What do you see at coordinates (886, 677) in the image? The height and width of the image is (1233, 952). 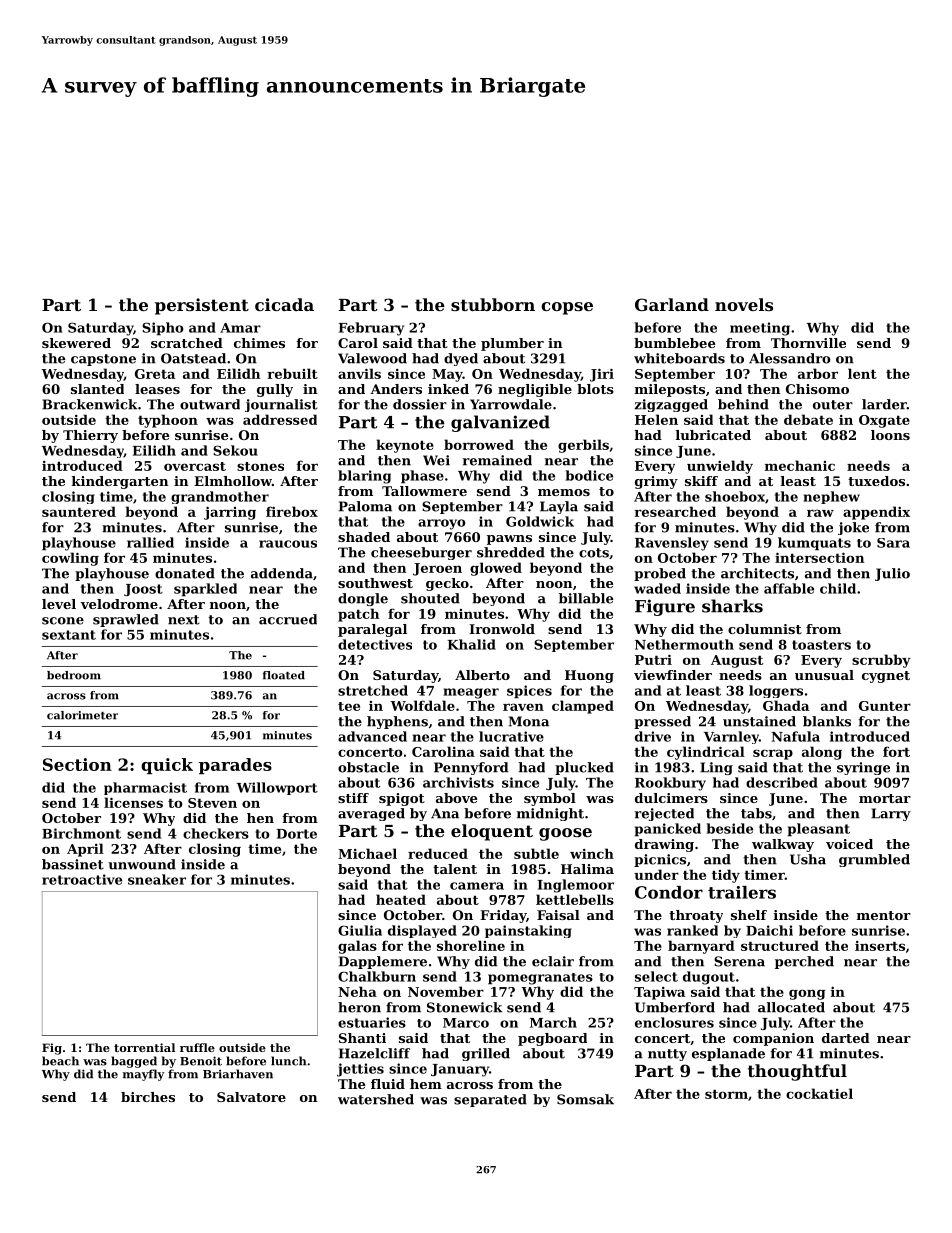 I see `cygnet` at bounding box center [886, 677].
